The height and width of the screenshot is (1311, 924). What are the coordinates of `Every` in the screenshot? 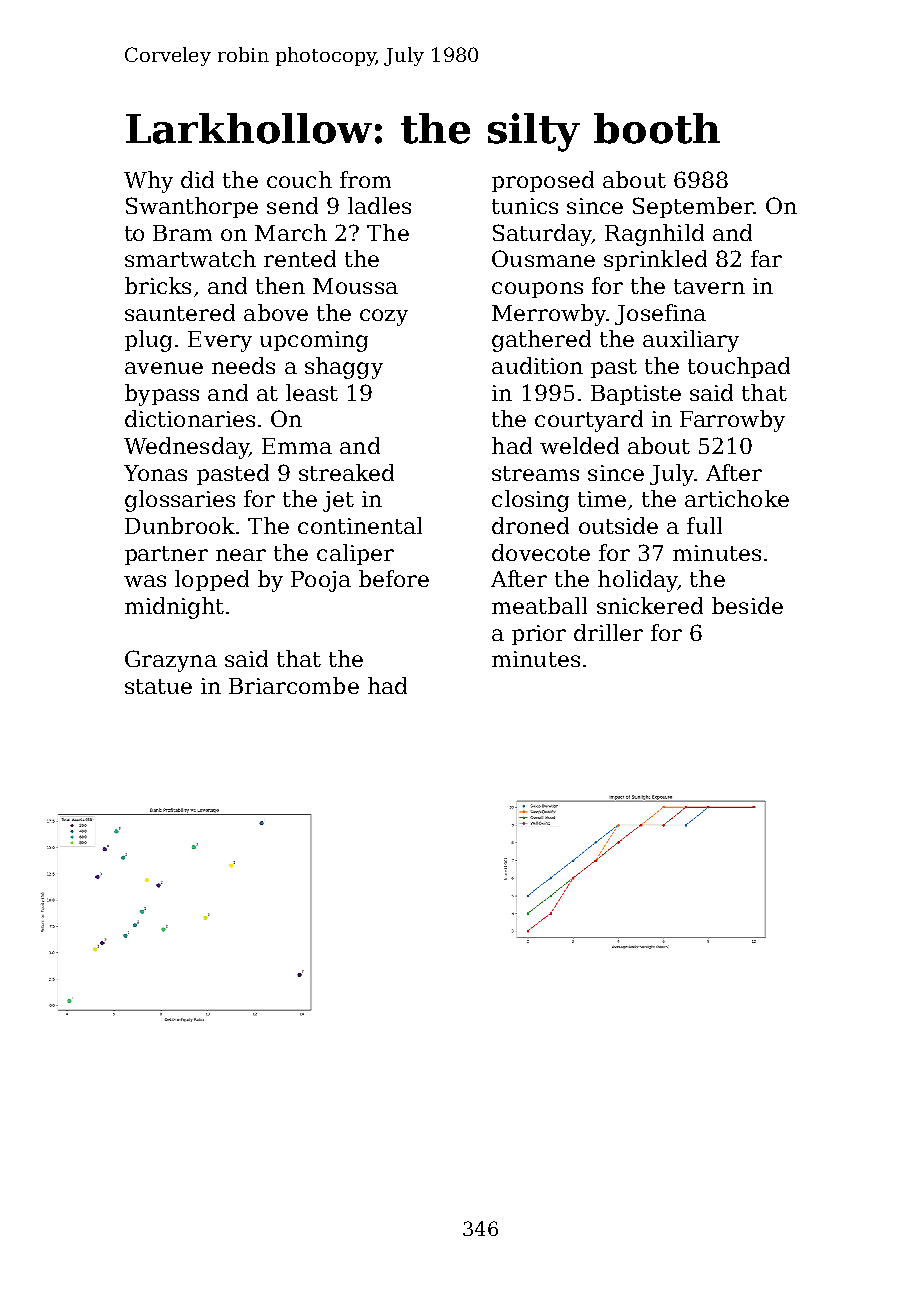 It's located at (220, 341).
